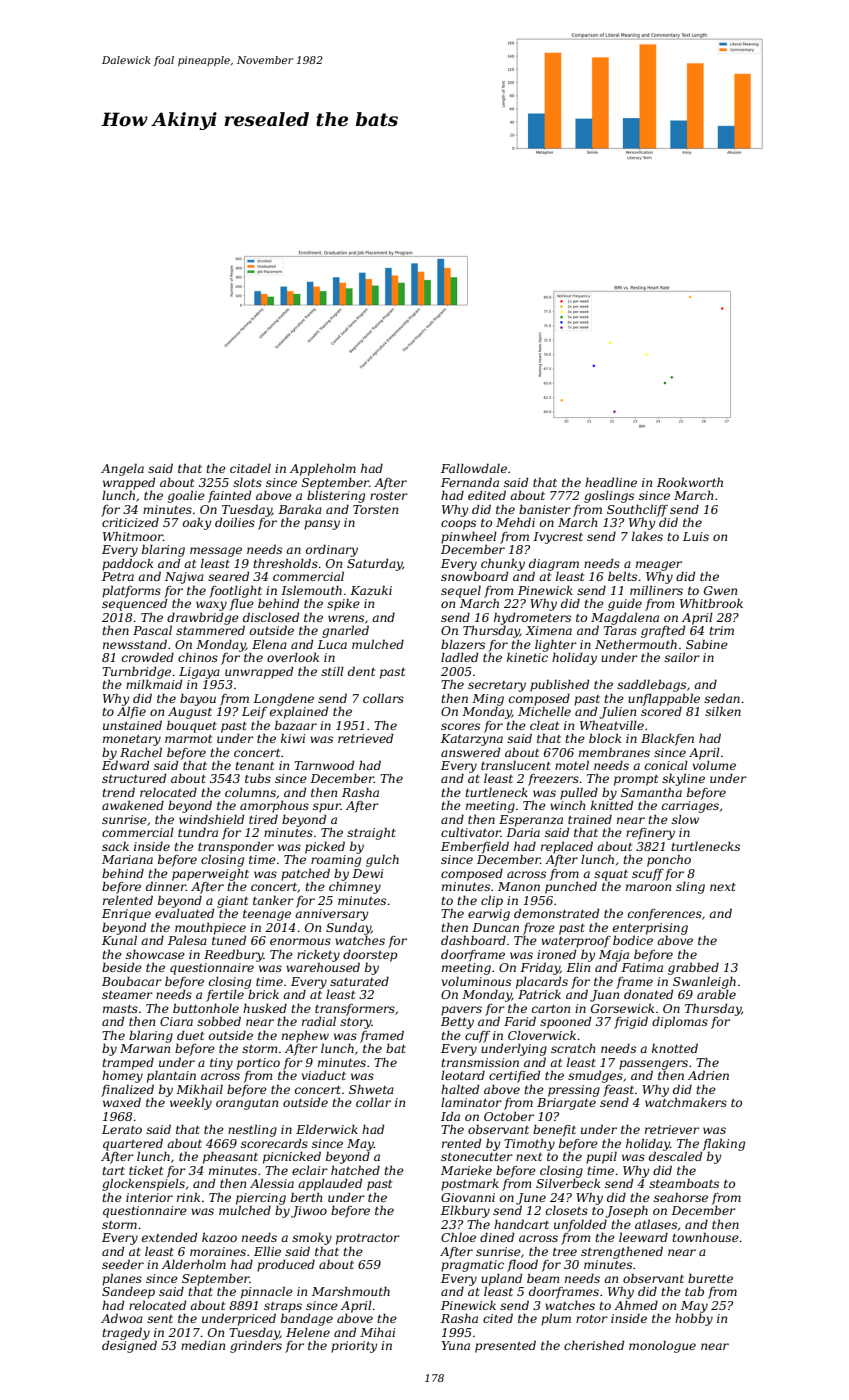 This document has height=1400, width=849. Describe the element at coordinates (261, 1199) in the document. I see `piercing` at that location.
